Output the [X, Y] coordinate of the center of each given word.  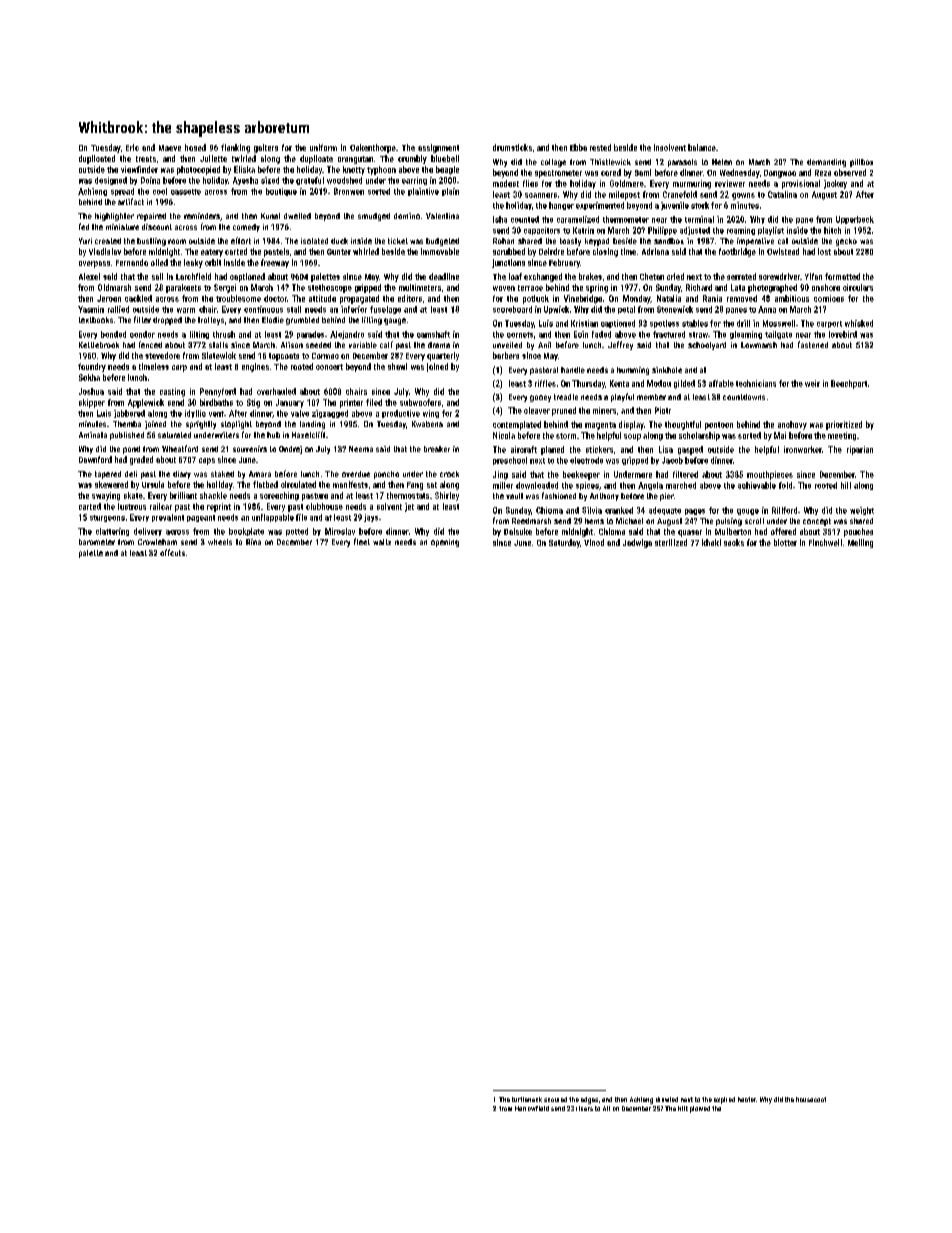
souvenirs [250, 449]
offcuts [172, 552]
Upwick [556, 310]
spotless [664, 324]
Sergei [225, 288]
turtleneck [527, 1099]
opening [445, 543]
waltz [382, 542]
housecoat [811, 1099]
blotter [785, 542]
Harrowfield [532, 1108]
